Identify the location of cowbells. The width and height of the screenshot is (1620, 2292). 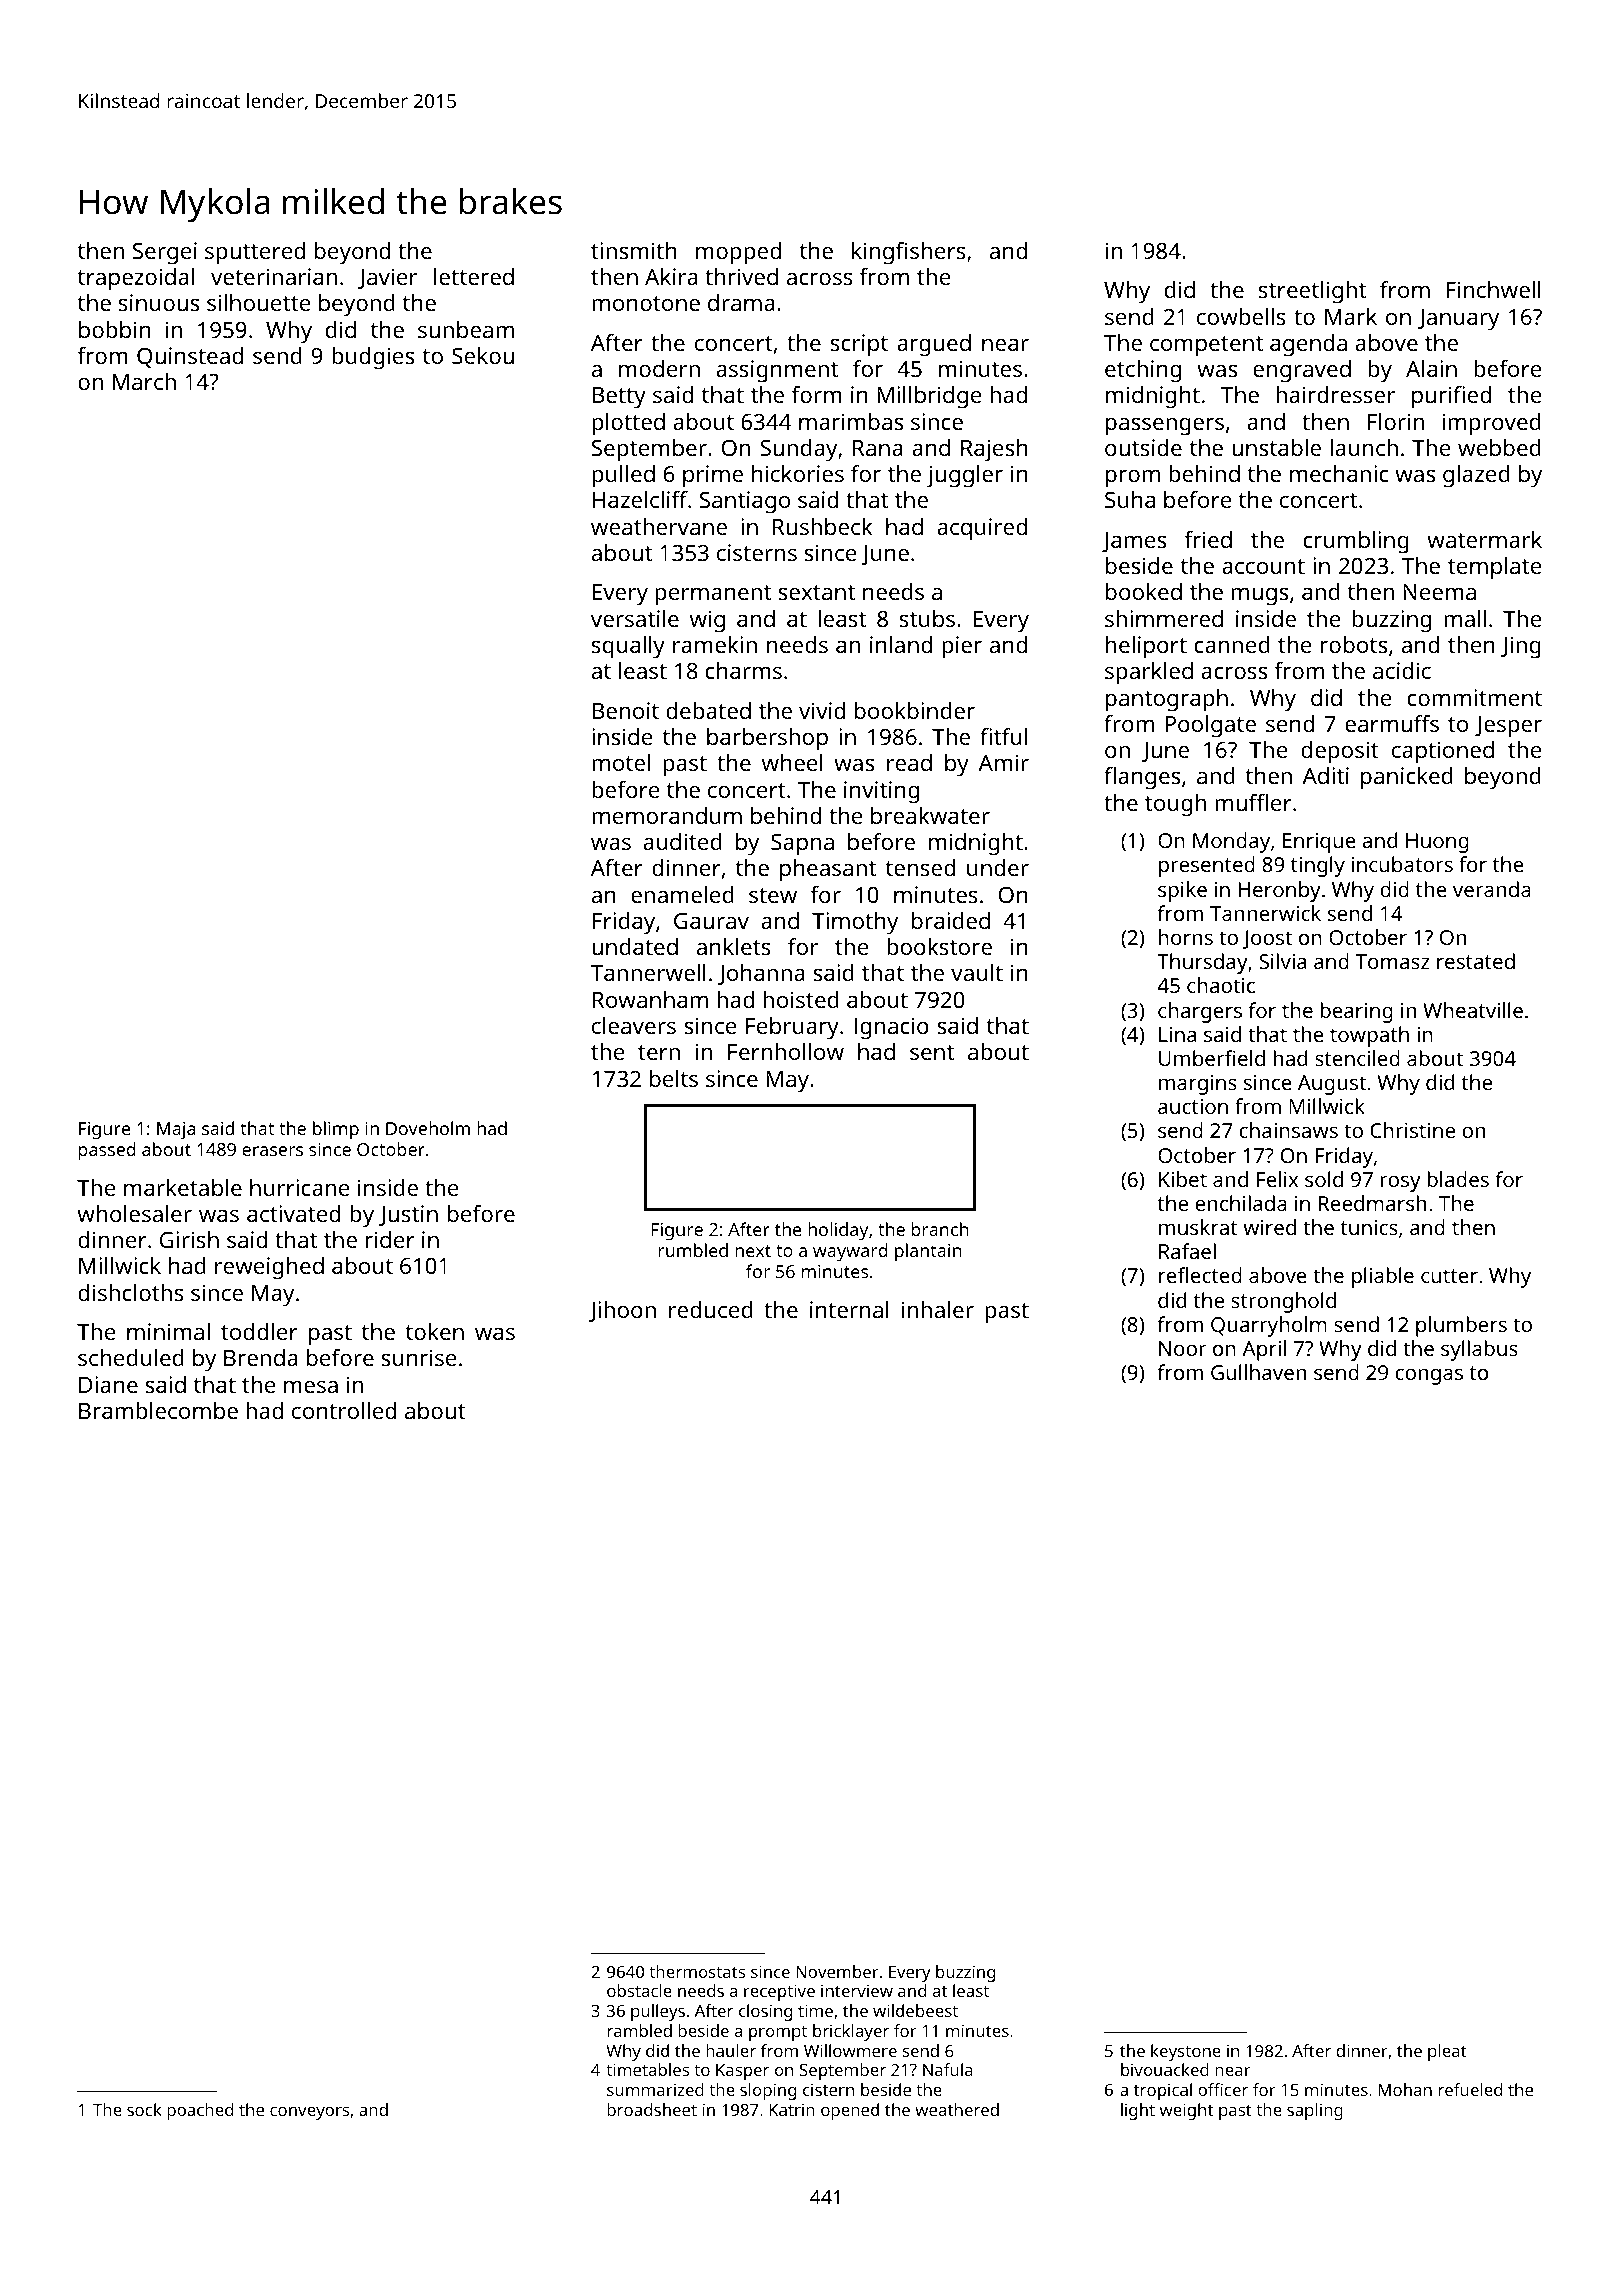
(1241, 316).
